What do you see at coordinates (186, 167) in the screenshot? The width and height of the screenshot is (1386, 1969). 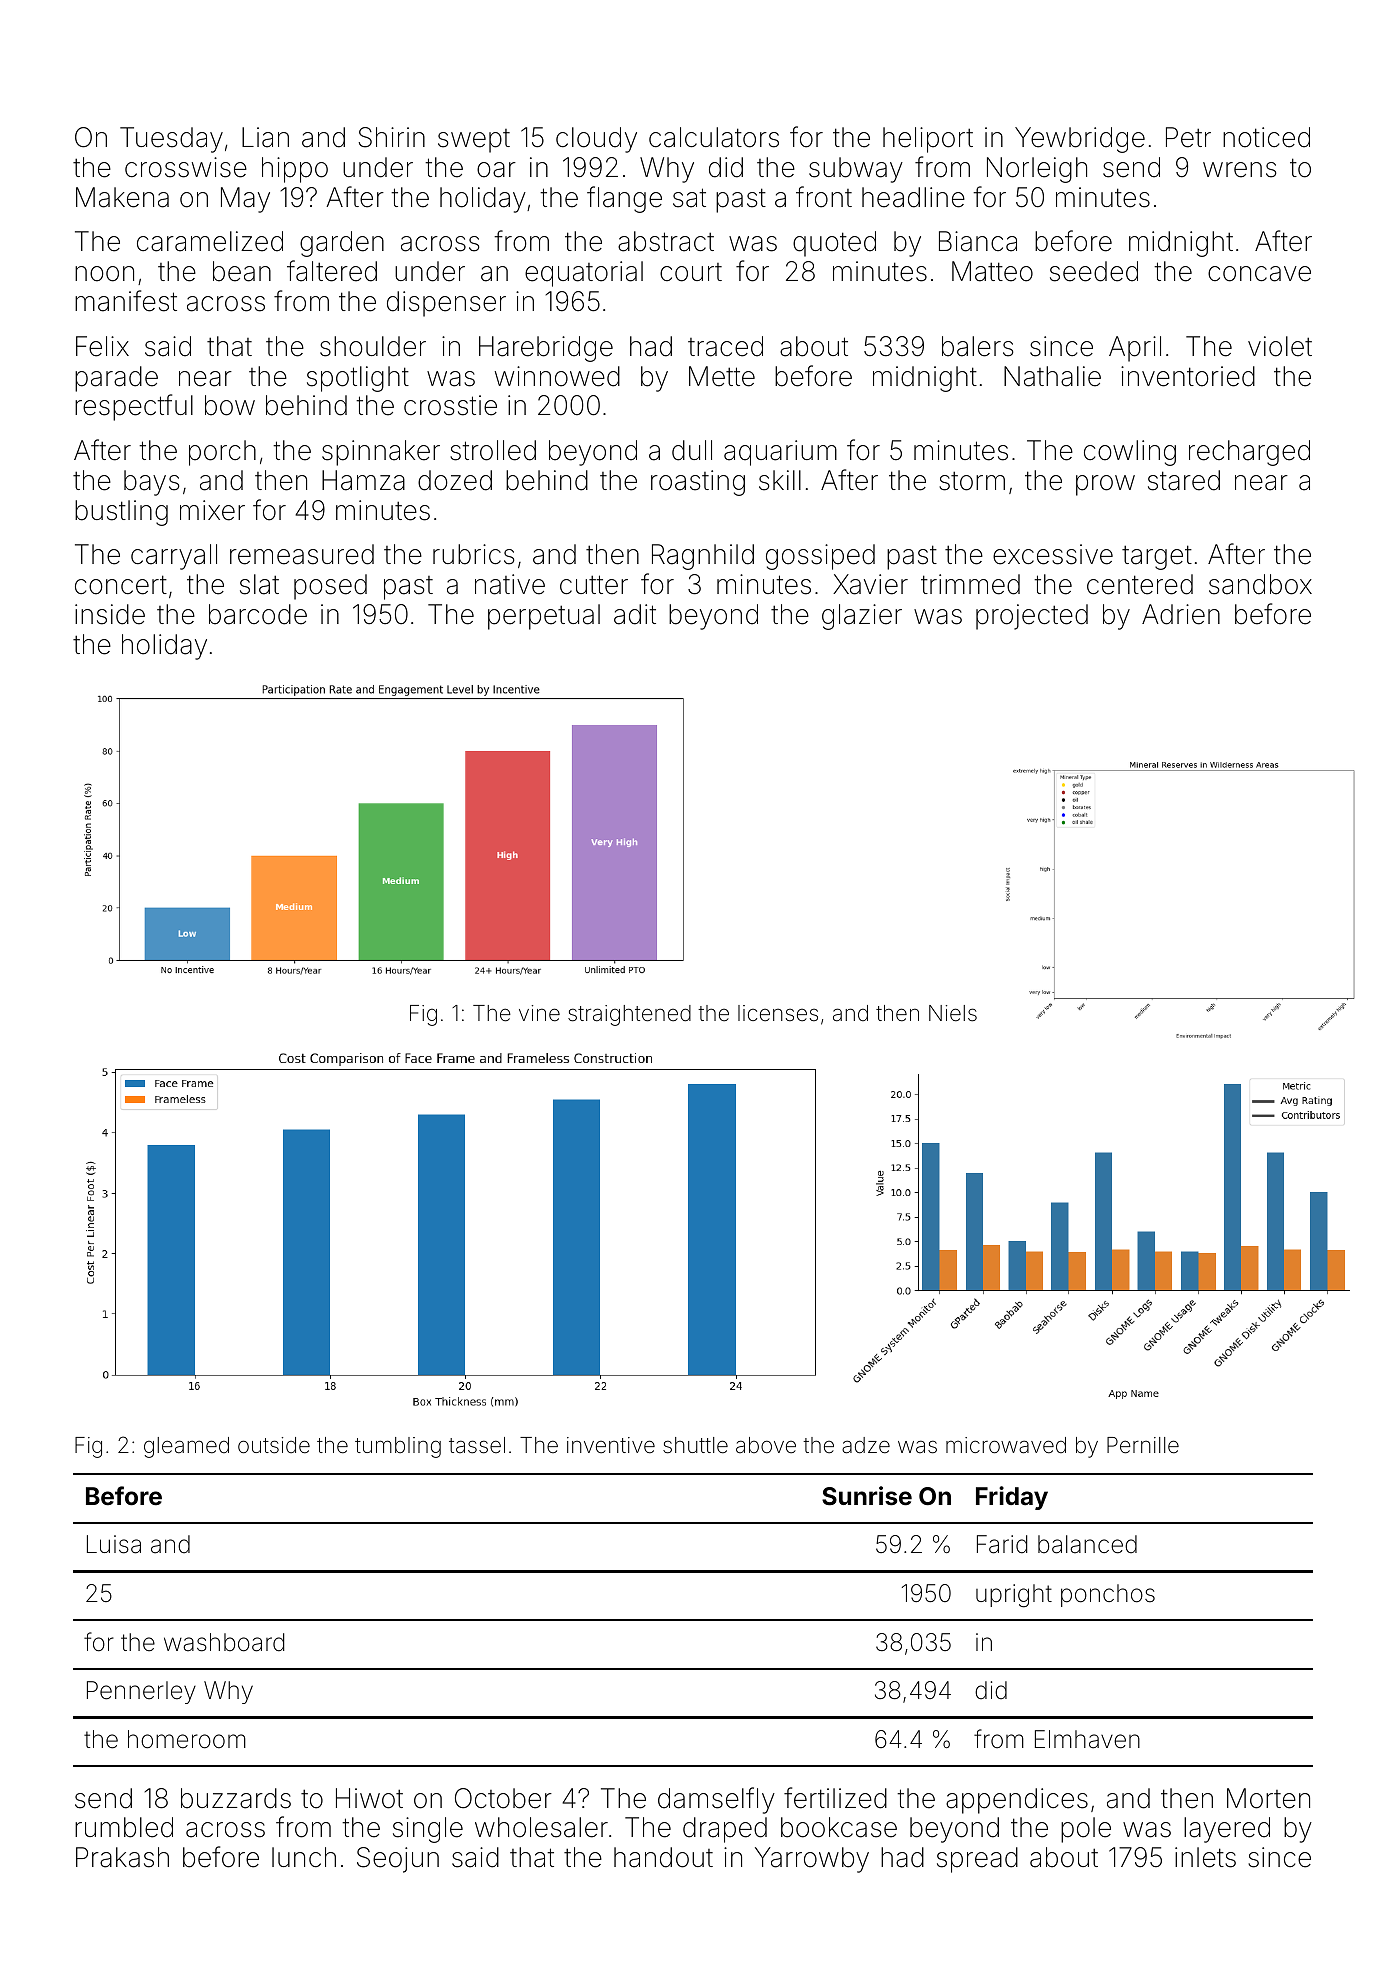 I see `crosswise` at bounding box center [186, 167].
